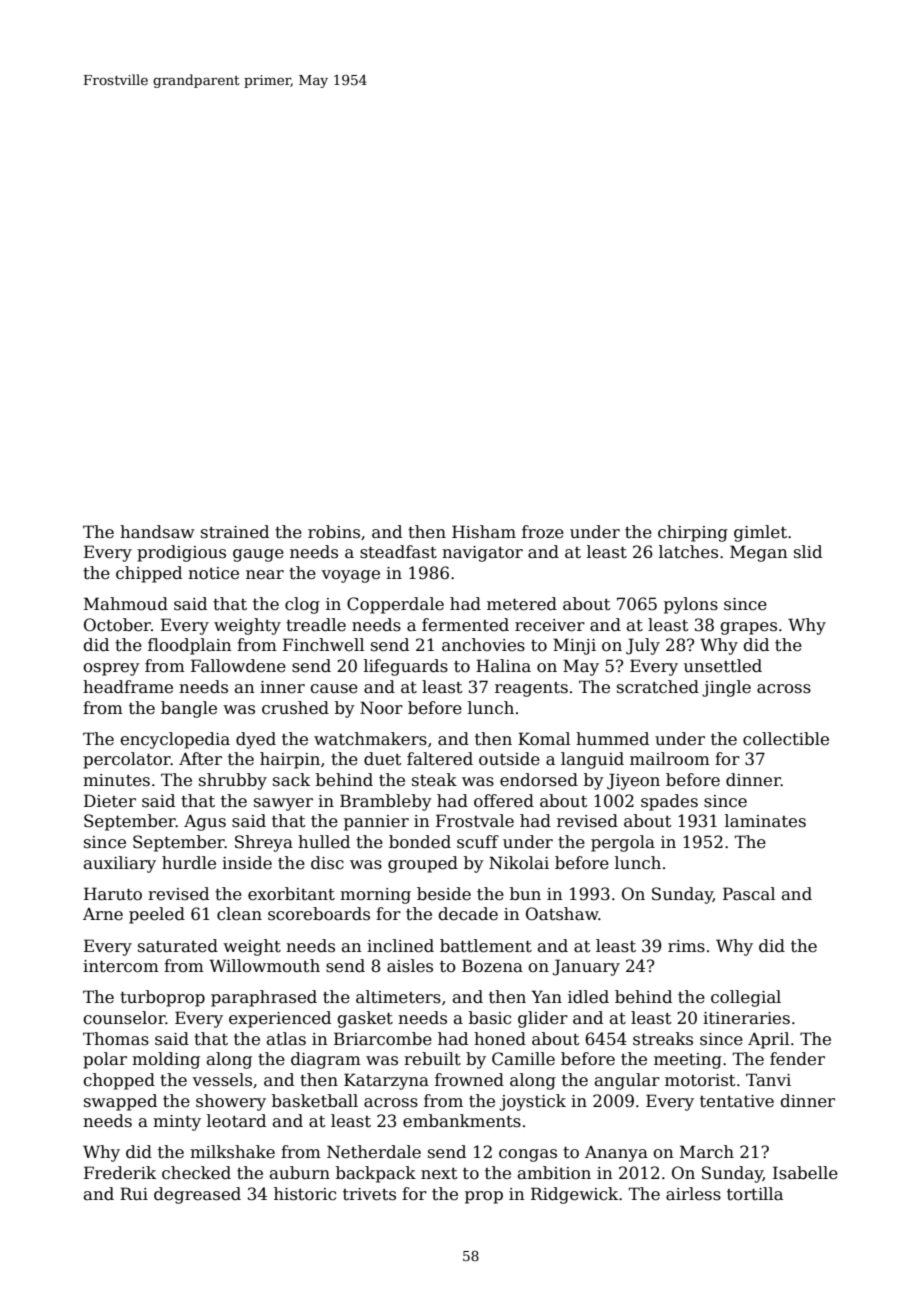 This page has width=924, height=1314. Describe the element at coordinates (300, 1173) in the page. I see `auburn` at that location.
